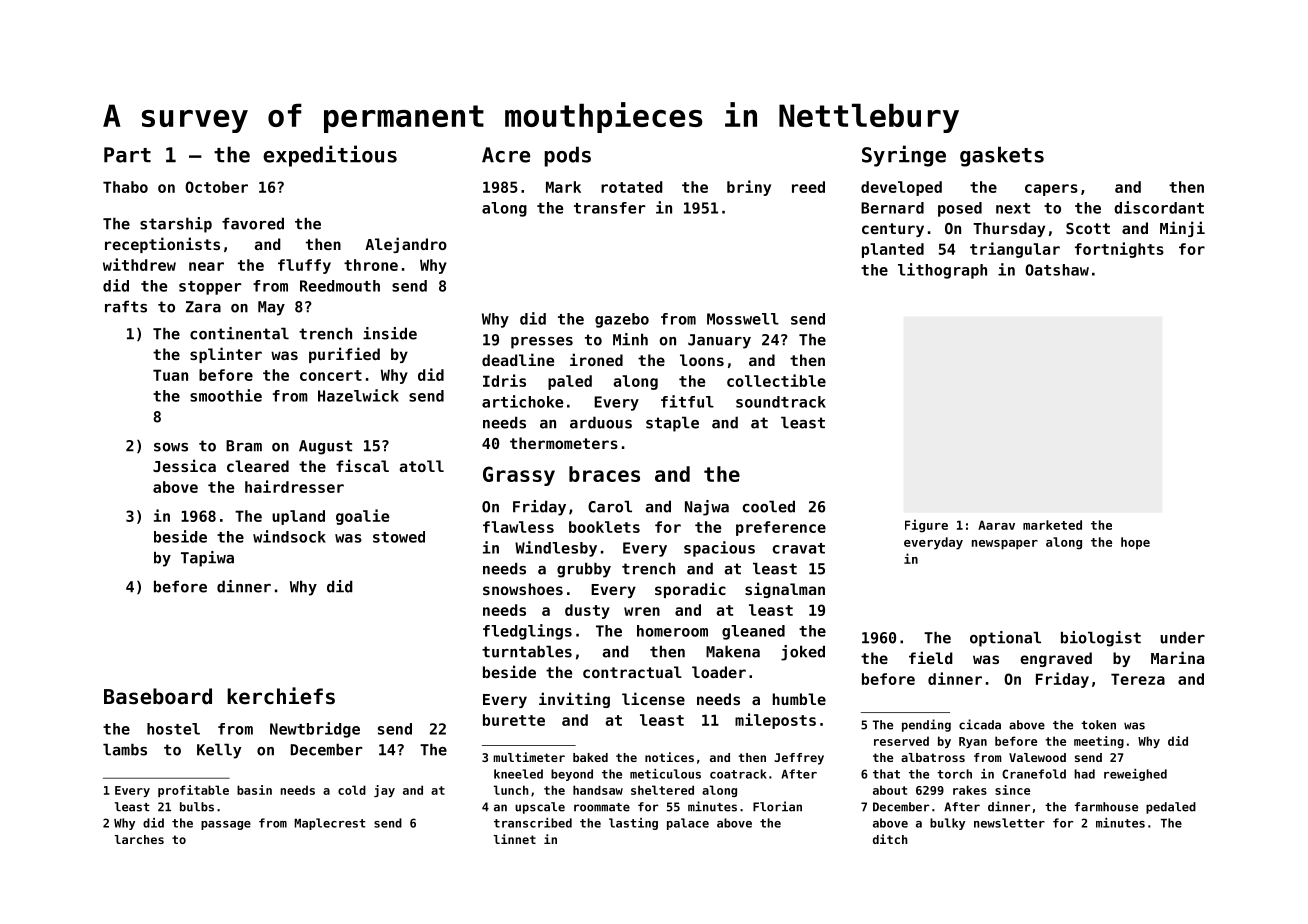 The width and height of the screenshot is (1308, 924). What do you see at coordinates (781, 402) in the screenshot?
I see `soundtrack` at bounding box center [781, 402].
